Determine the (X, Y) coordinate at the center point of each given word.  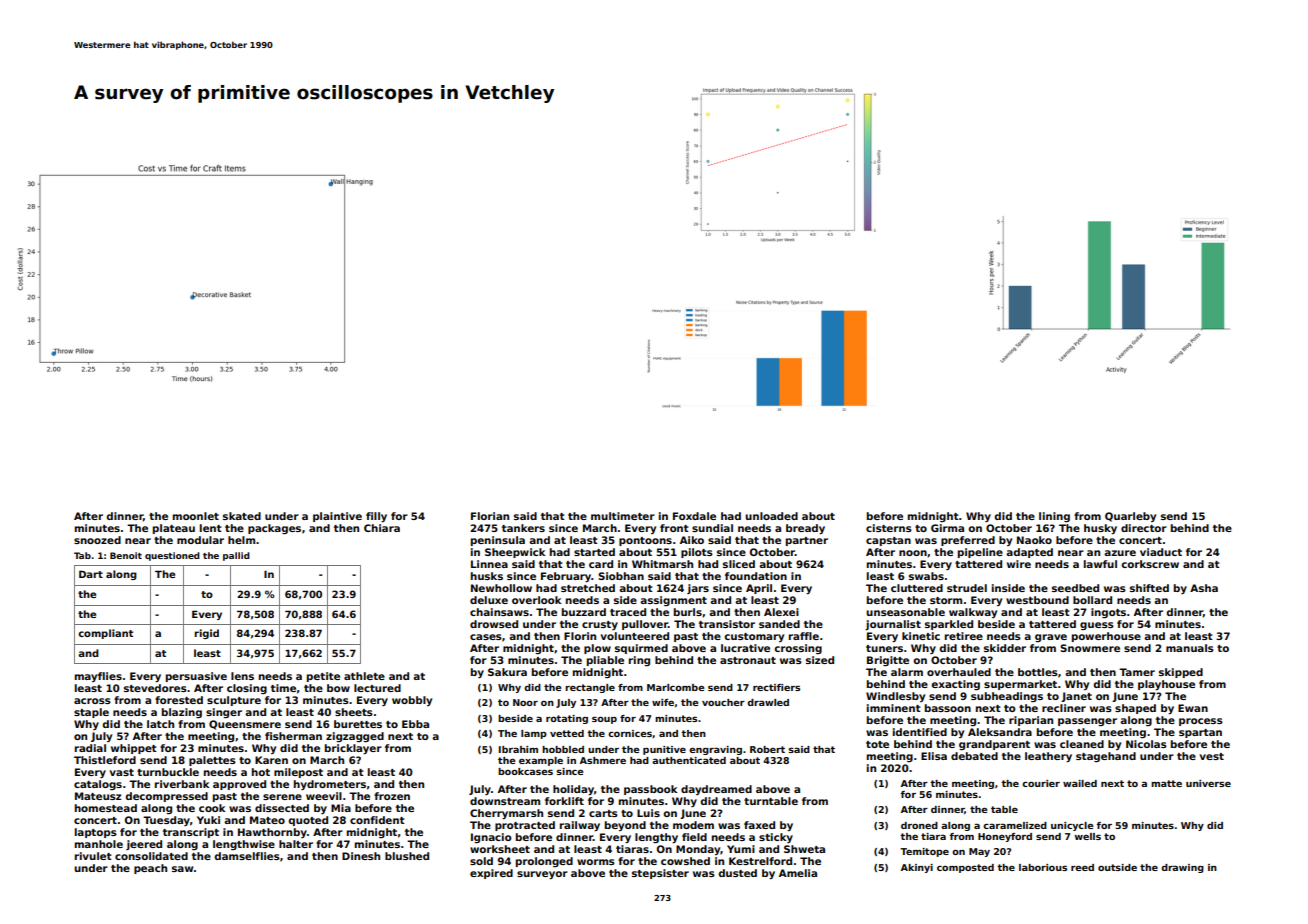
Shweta (804, 849)
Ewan (1193, 708)
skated (242, 516)
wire (1019, 564)
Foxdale (694, 516)
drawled (768, 702)
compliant (105, 634)
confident (377, 820)
